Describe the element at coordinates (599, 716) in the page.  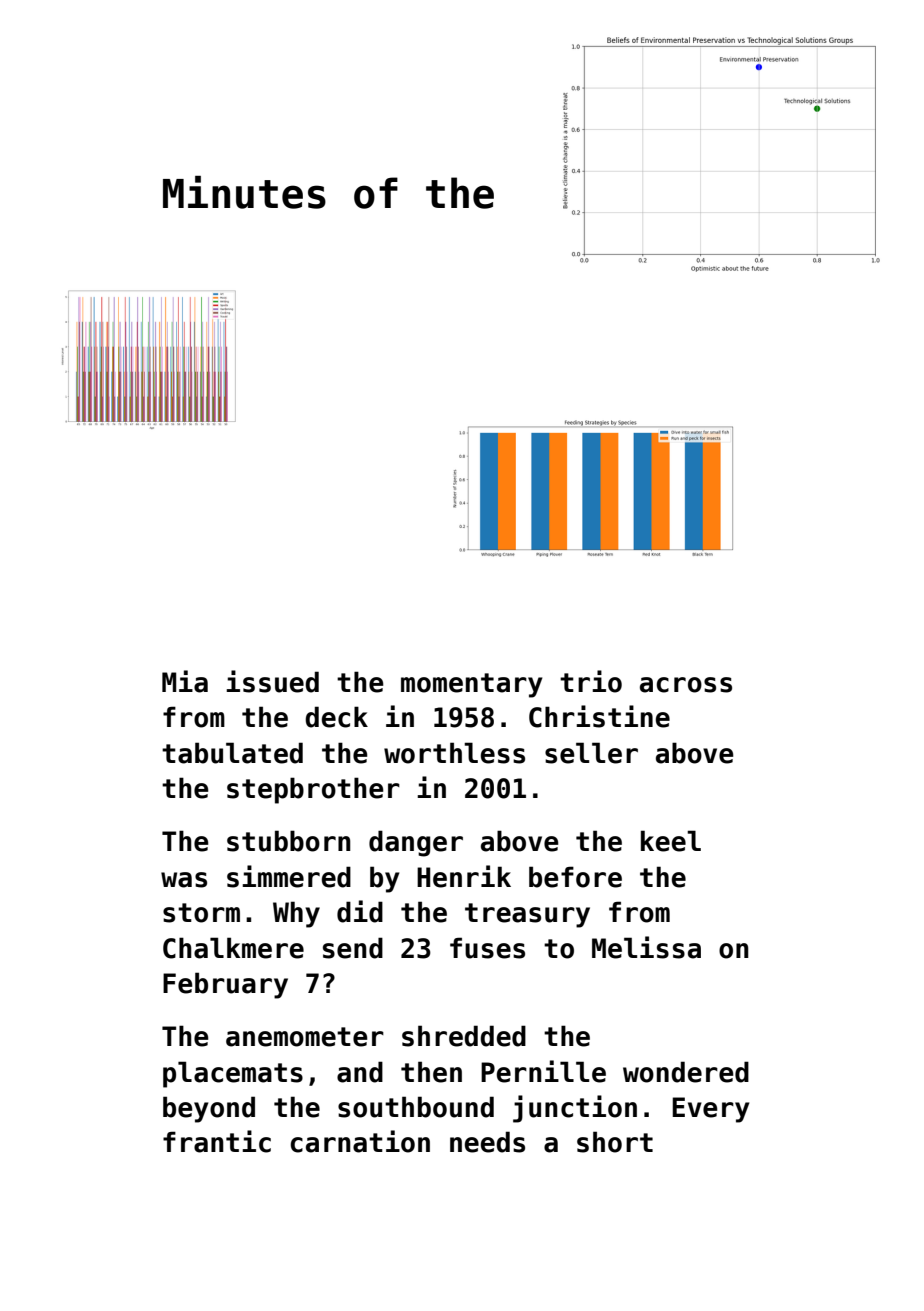
I see `Christine` at that location.
